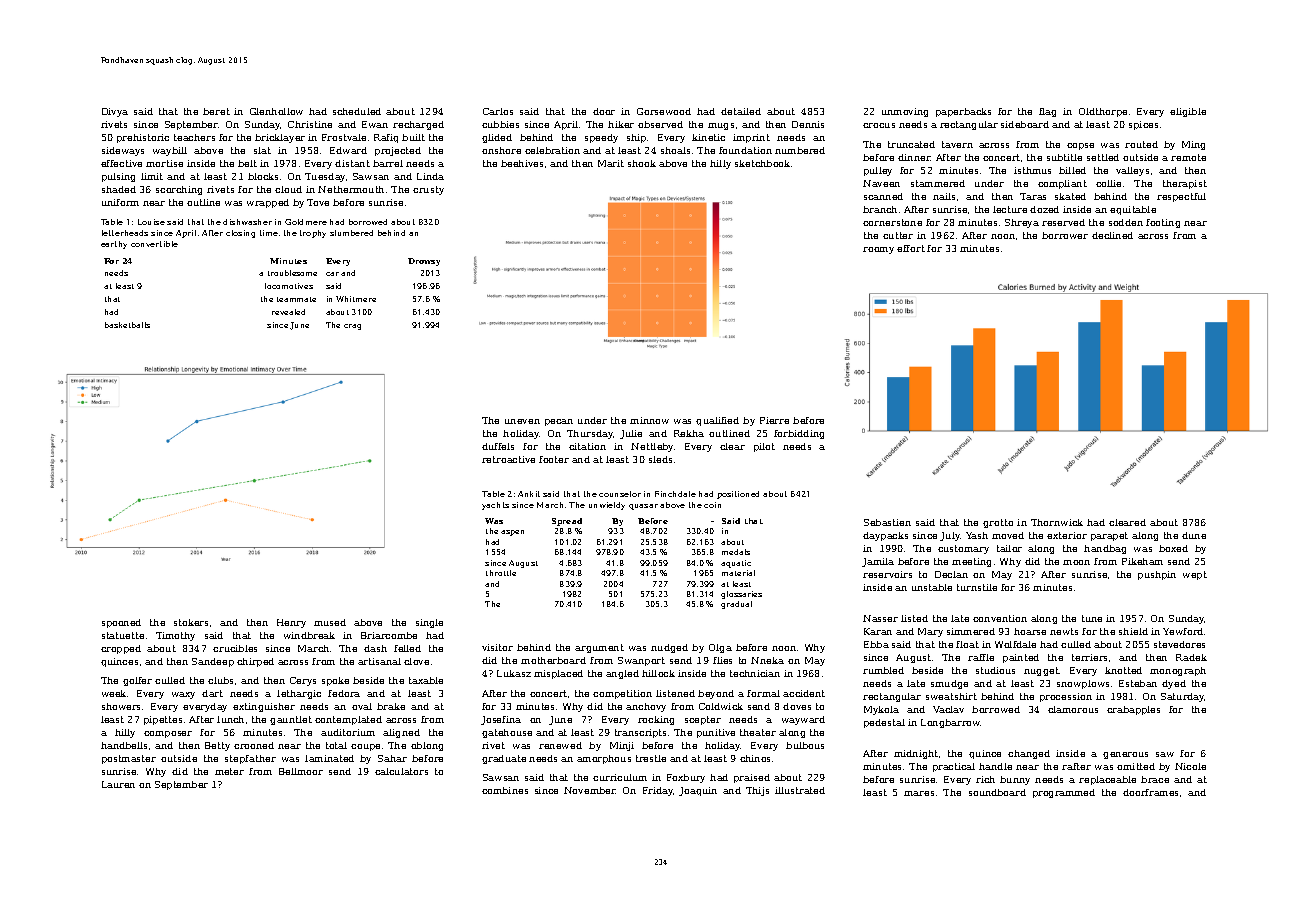 The image size is (1308, 924). Describe the element at coordinates (301, 771) in the screenshot. I see `Bellmoor` at that location.
